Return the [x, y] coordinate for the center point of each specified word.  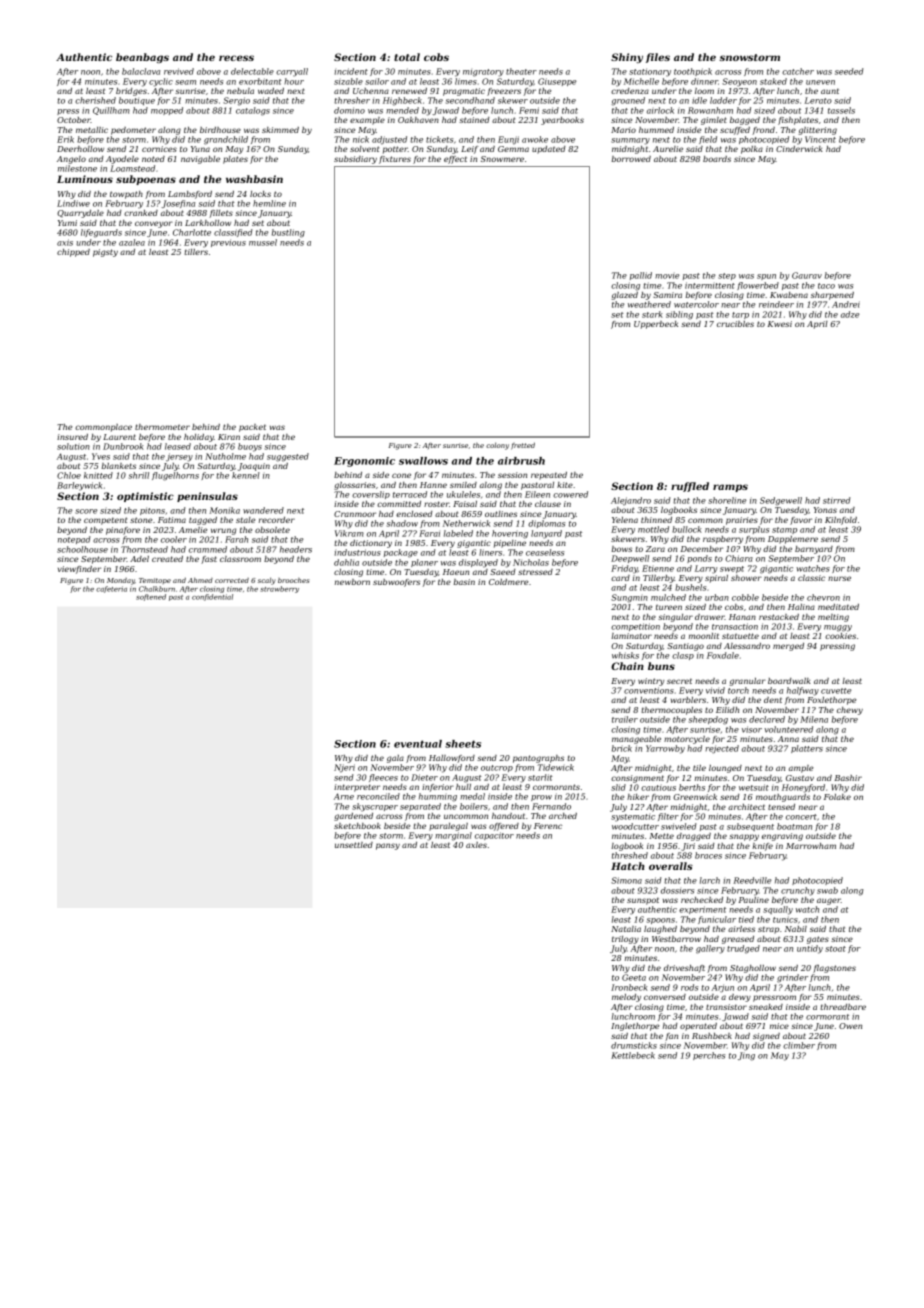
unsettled [354, 845]
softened [151, 597]
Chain [627, 666]
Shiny [627, 58]
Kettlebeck [633, 1055]
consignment [637, 779]
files [658, 58]
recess [236, 58]
